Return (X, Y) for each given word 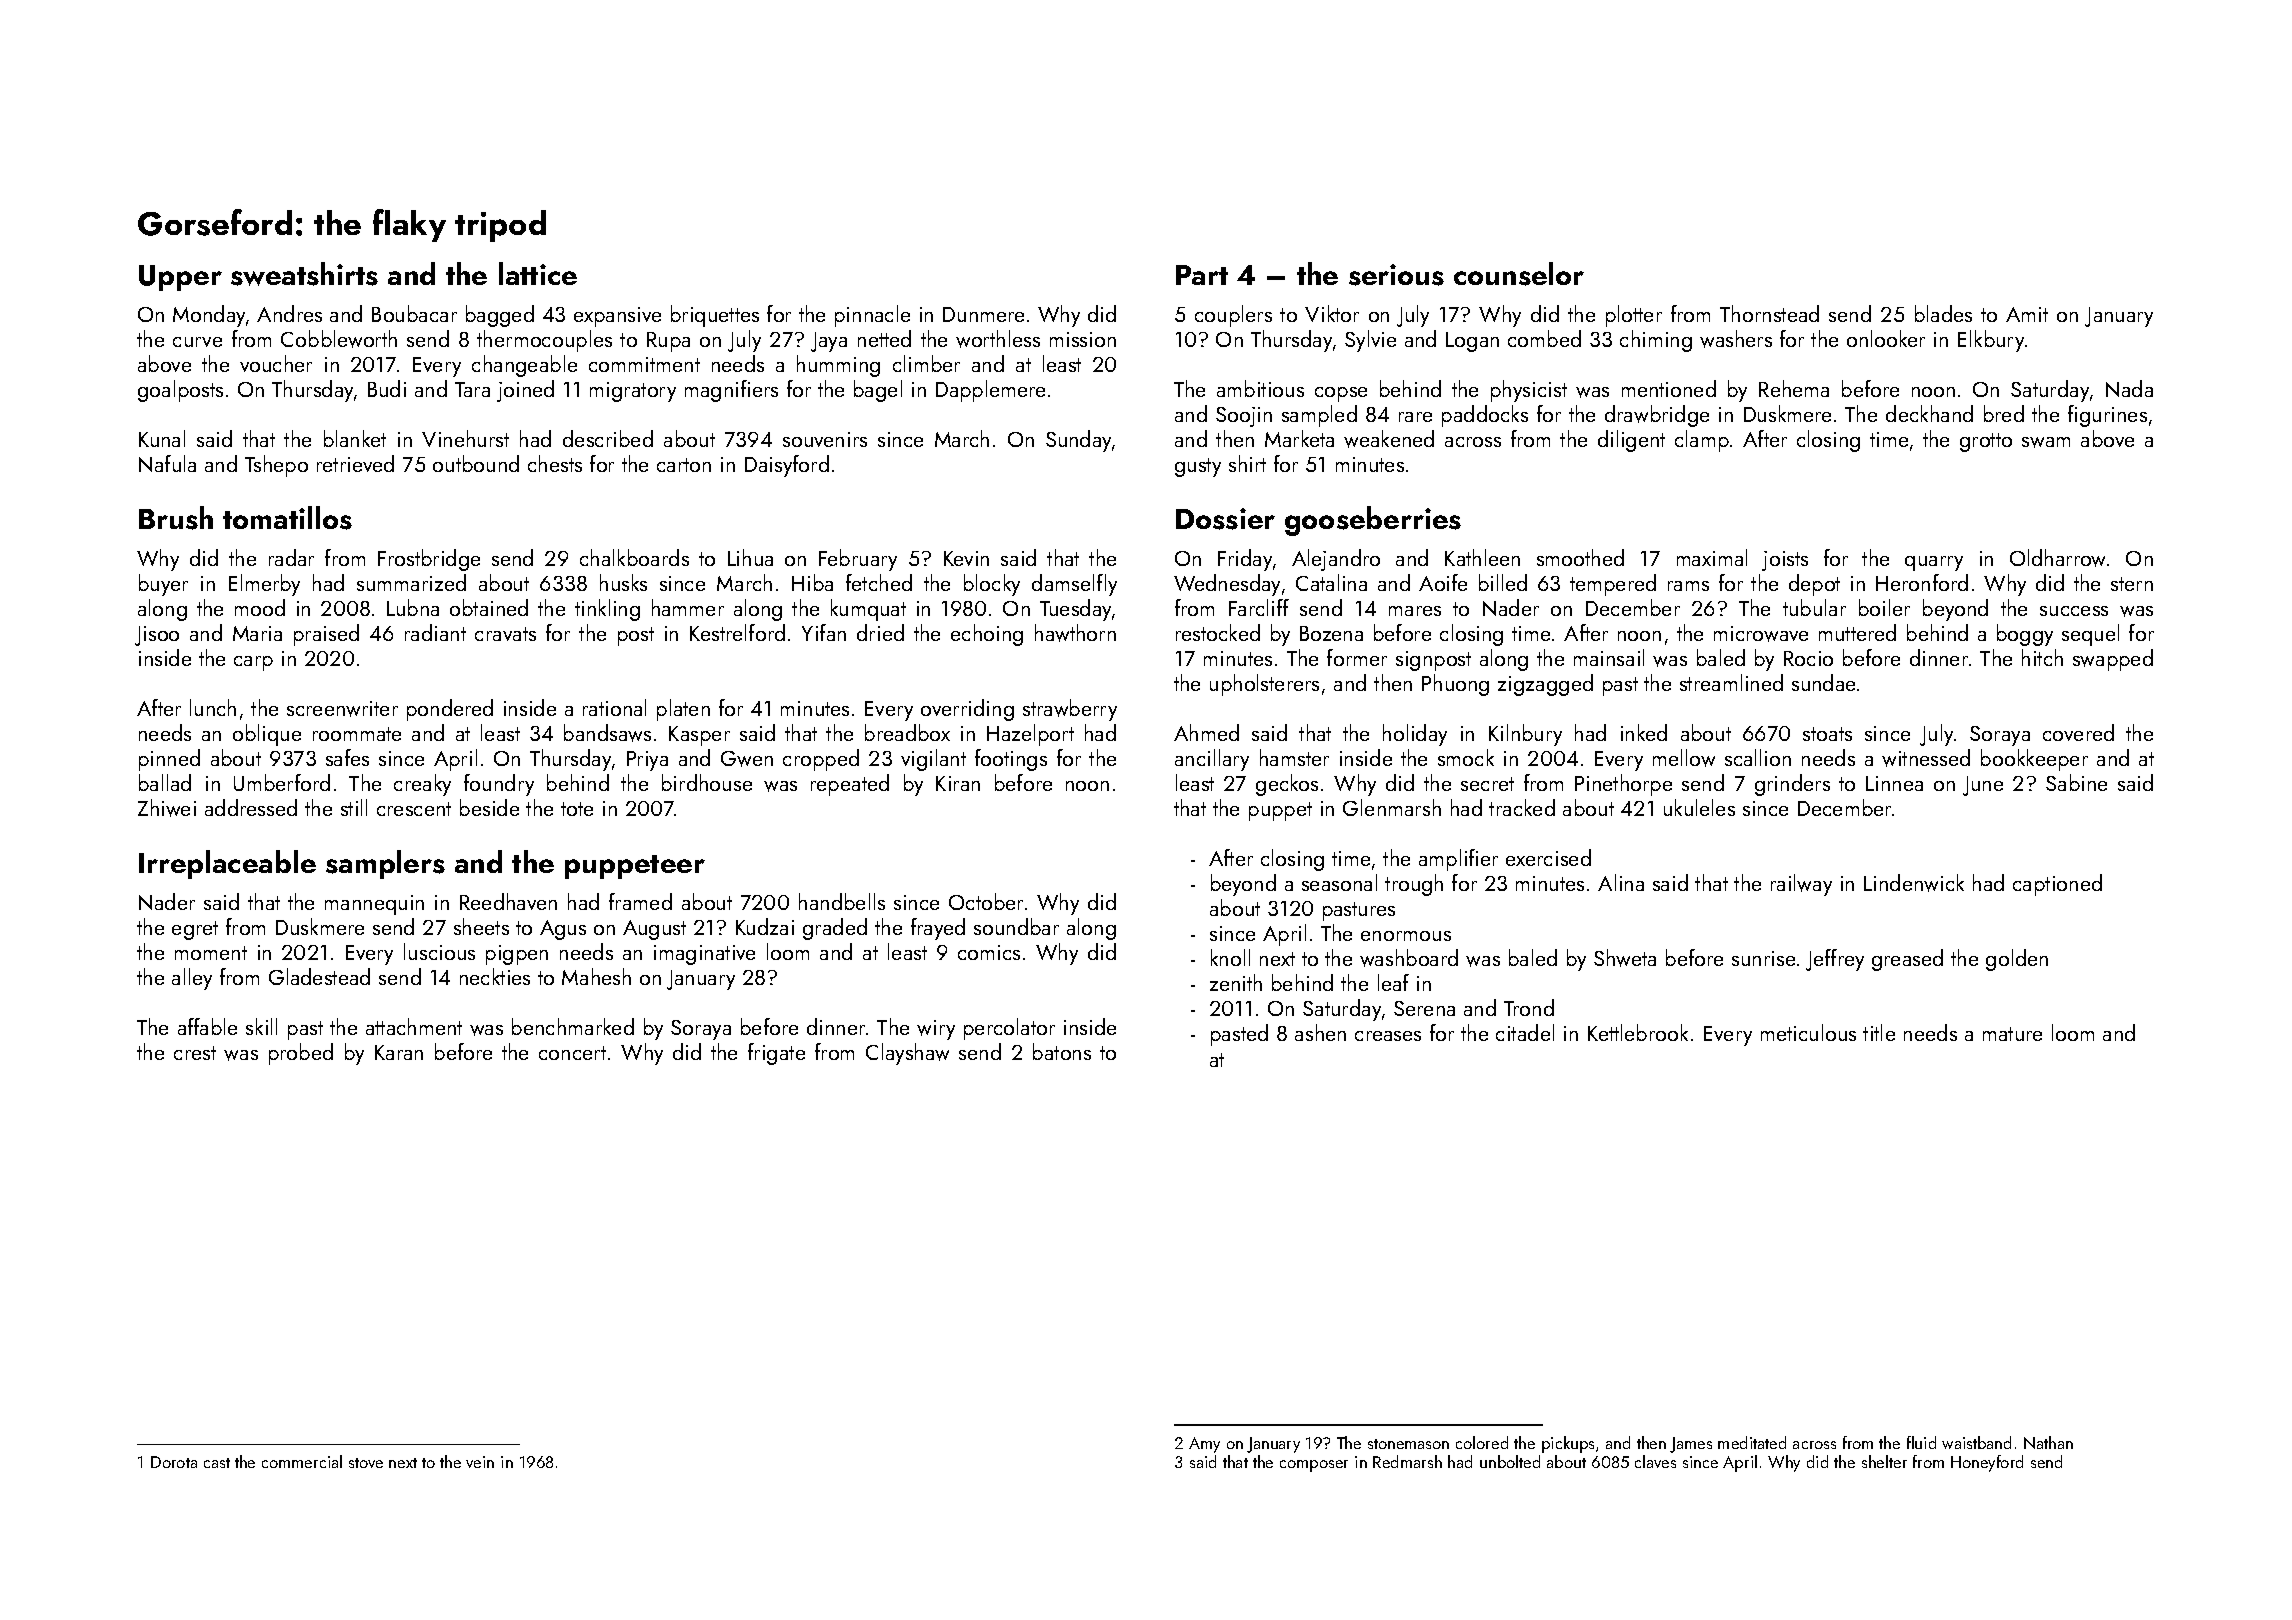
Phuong (1455, 685)
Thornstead (1769, 313)
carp (253, 663)
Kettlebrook (1638, 1032)
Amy (1204, 1445)
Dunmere (983, 314)
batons (1062, 1051)
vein (480, 1462)
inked (1644, 732)
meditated (1752, 1442)
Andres (289, 313)
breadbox (907, 732)
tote (577, 809)
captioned (2057, 885)
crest (195, 1053)
